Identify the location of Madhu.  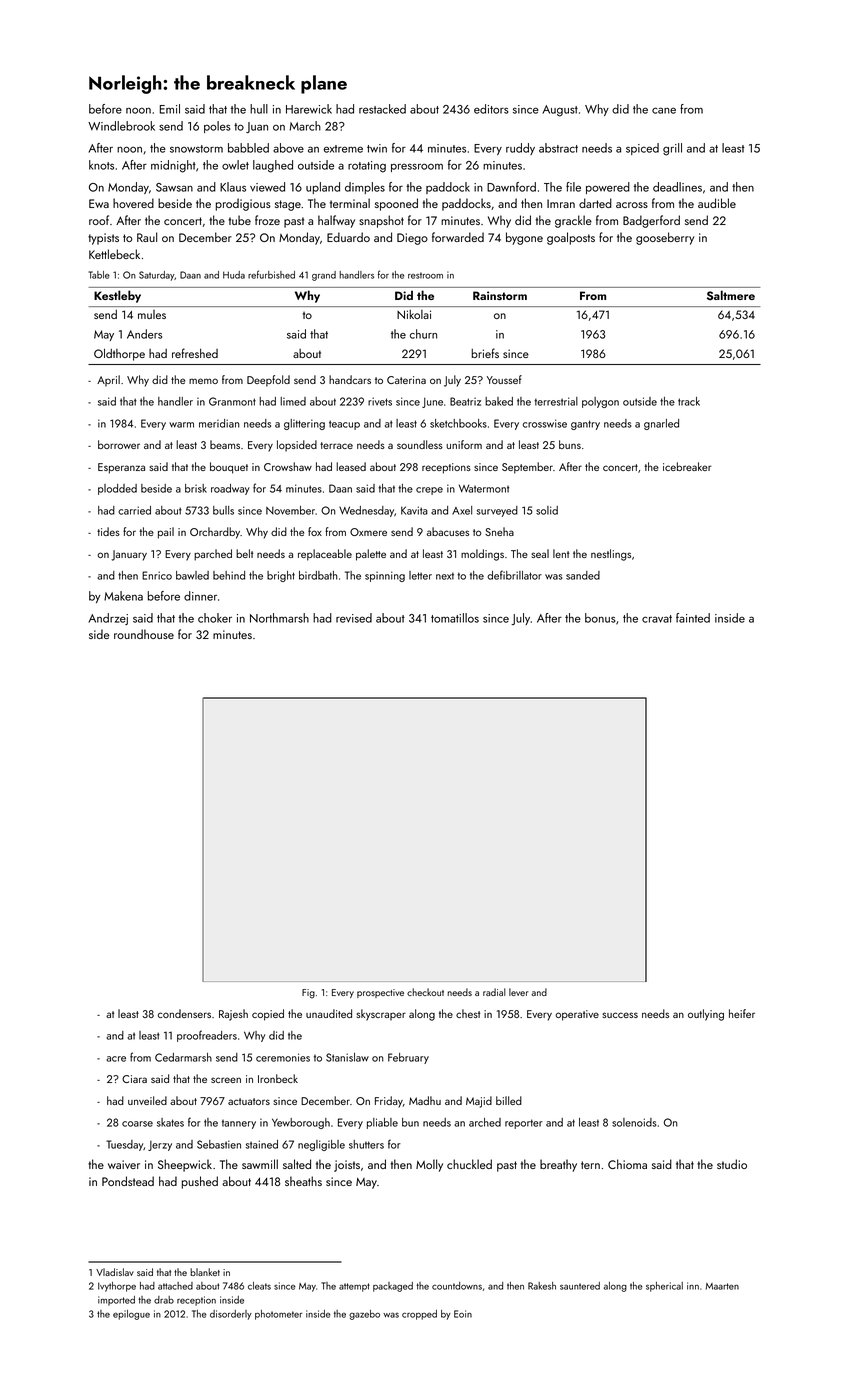
(425, 1100).
